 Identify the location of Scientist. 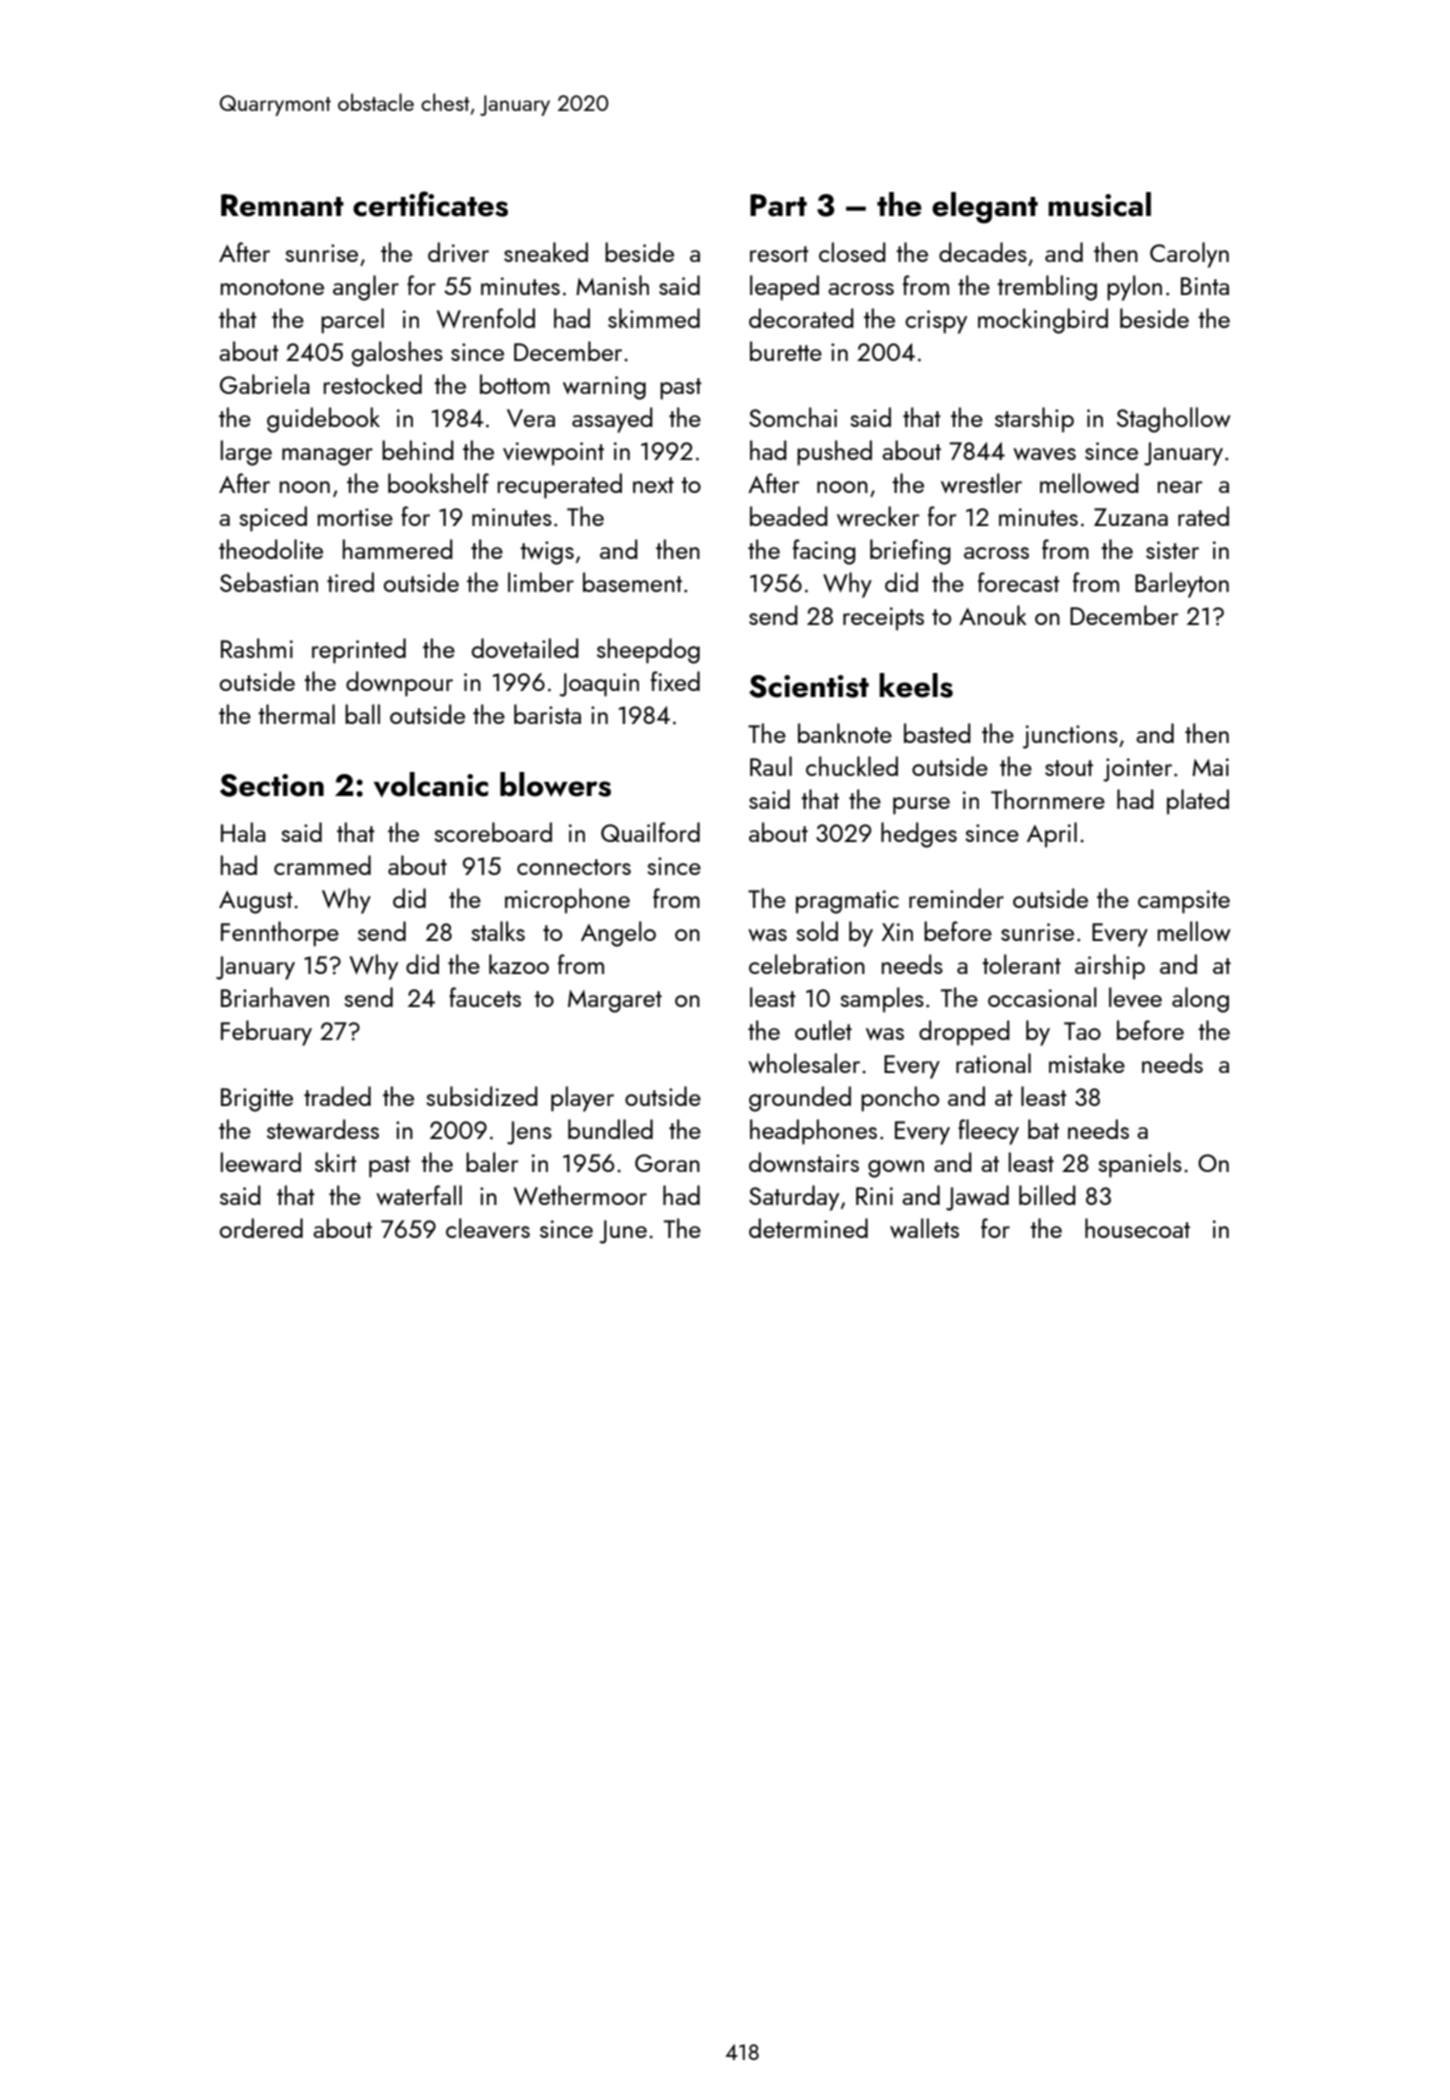
(809, 686).
